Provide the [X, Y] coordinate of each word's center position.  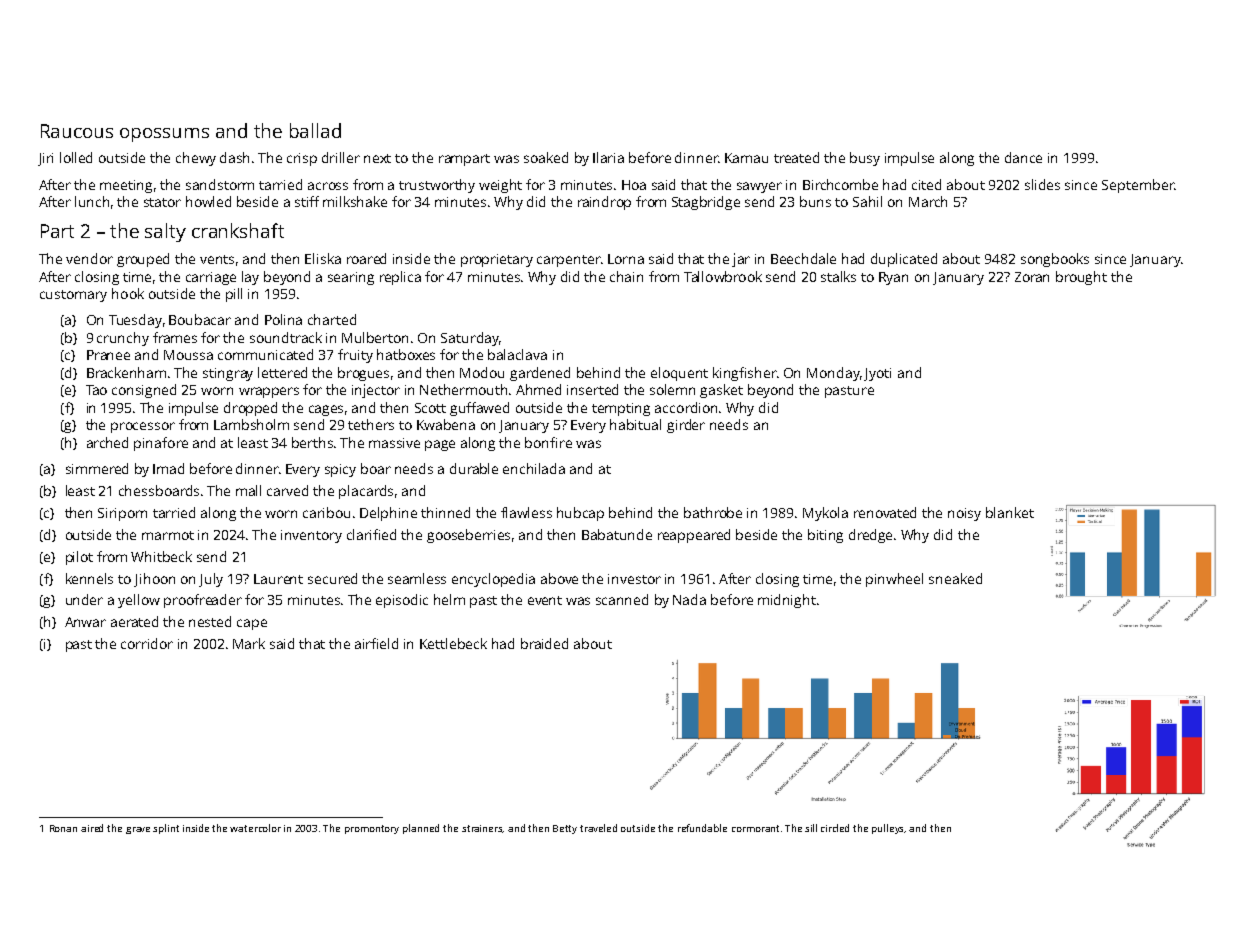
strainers [482, 829]
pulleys [888, 829]
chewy [196, 159]
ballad [315, 130]
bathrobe [713, 512]
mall [248, 490]
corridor [147, 643]
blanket [1010, 512]
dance [1023, 157]
